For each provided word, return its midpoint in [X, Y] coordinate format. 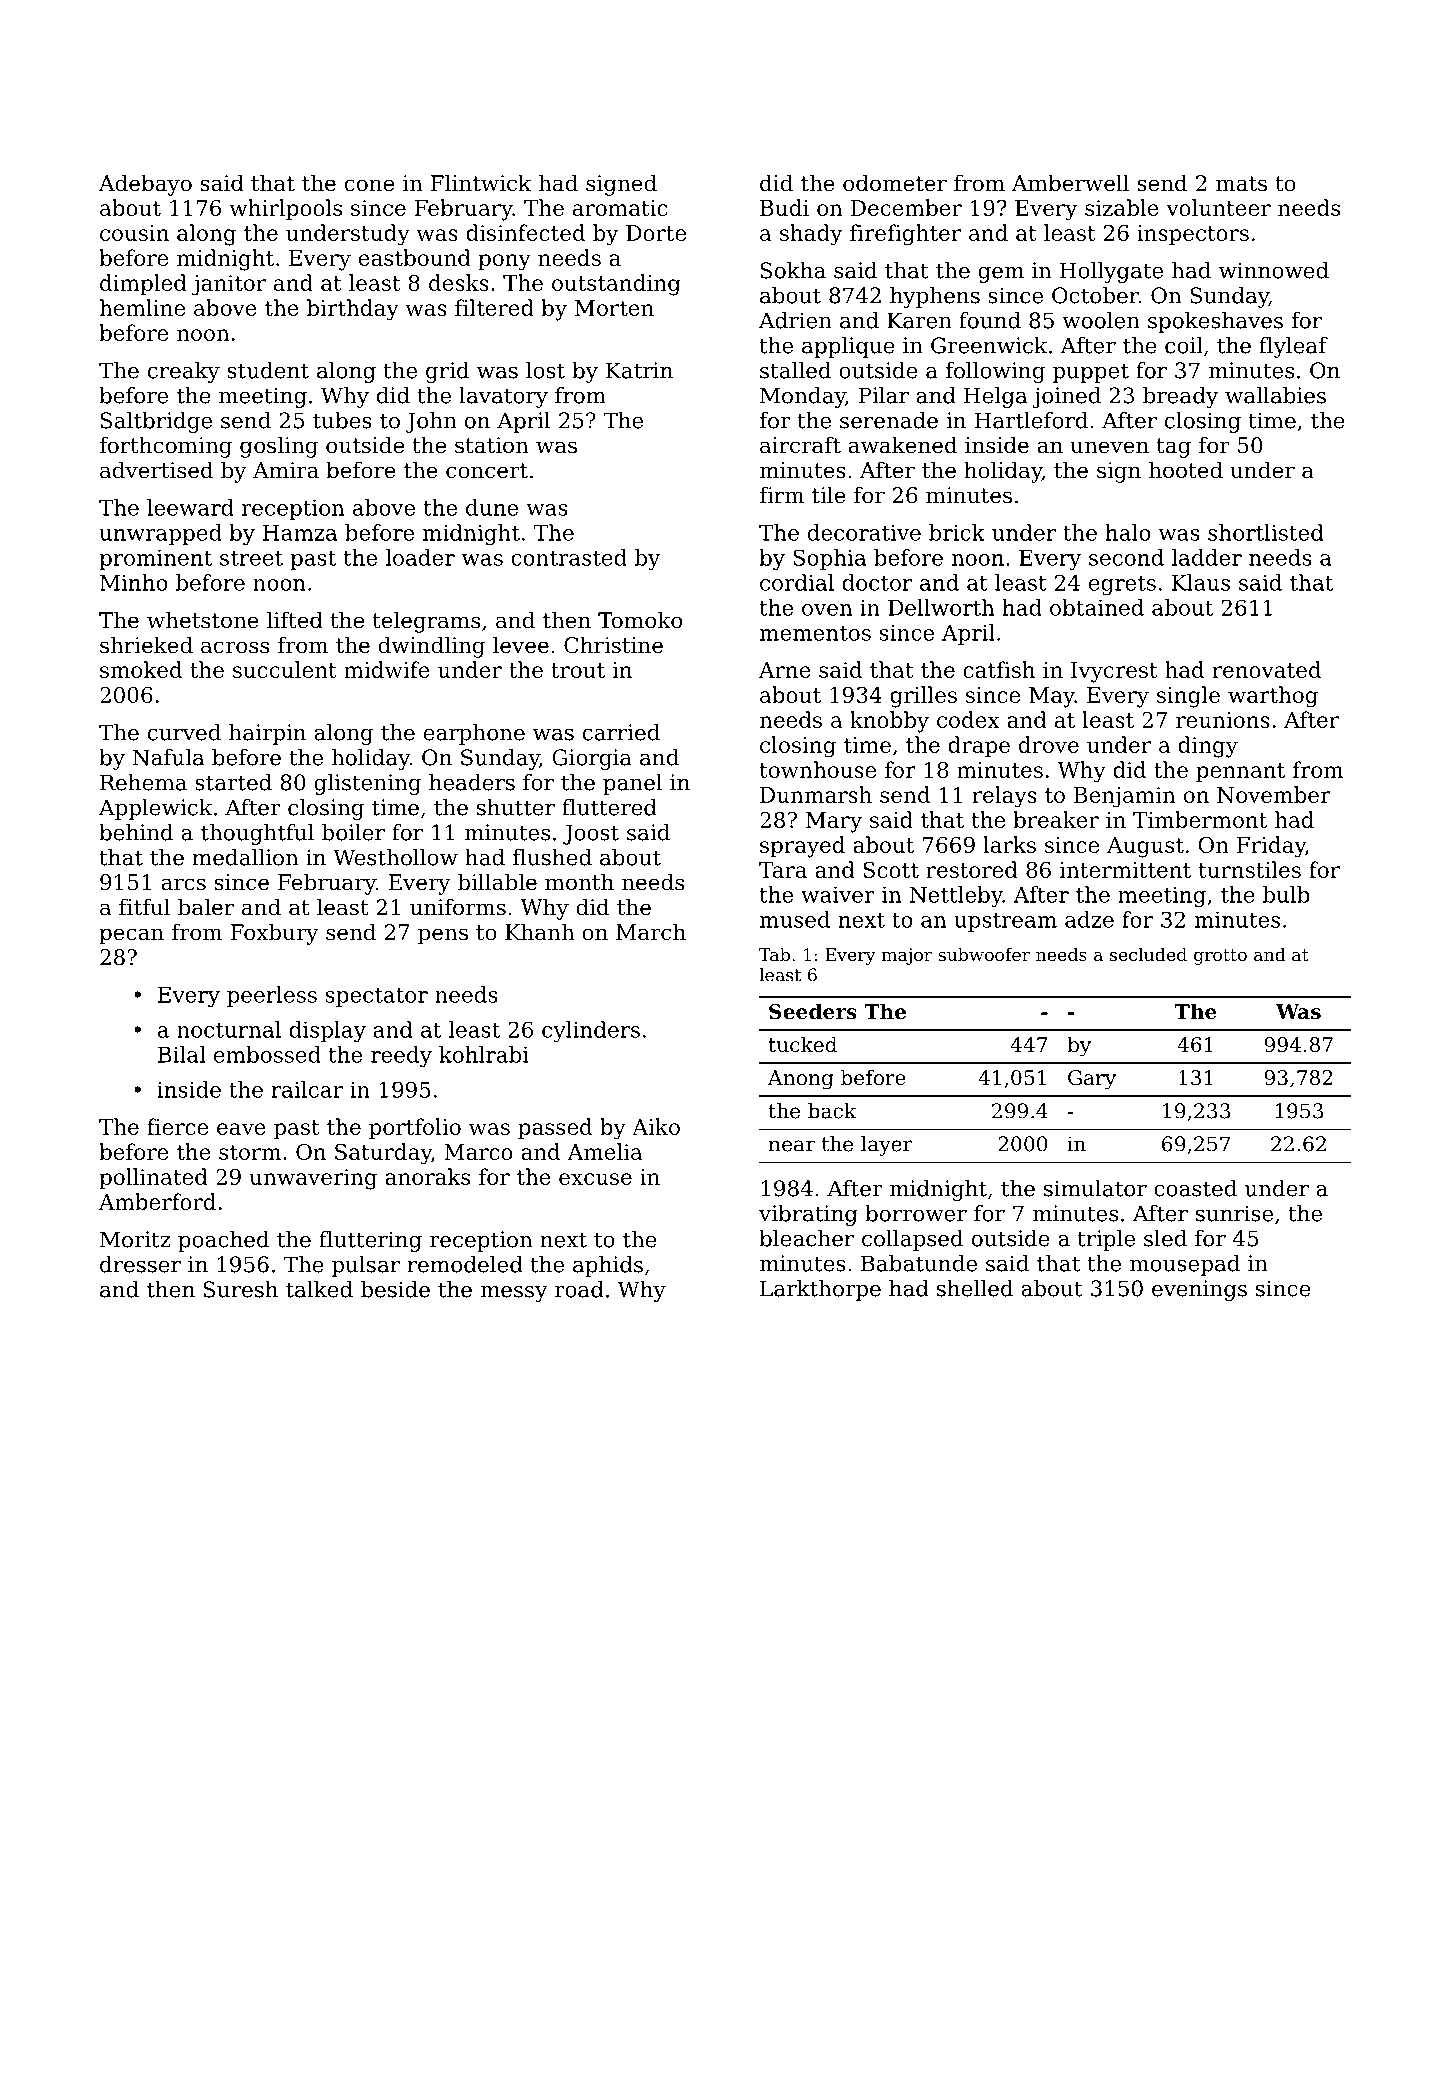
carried [621, 732]
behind [136, 832]
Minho [134, 582]
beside [395, 1289]
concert [487, 471]
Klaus [1200, 582]
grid [447, 372]
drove [1049, 744]
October [1095, 295]
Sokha [793, 270]
